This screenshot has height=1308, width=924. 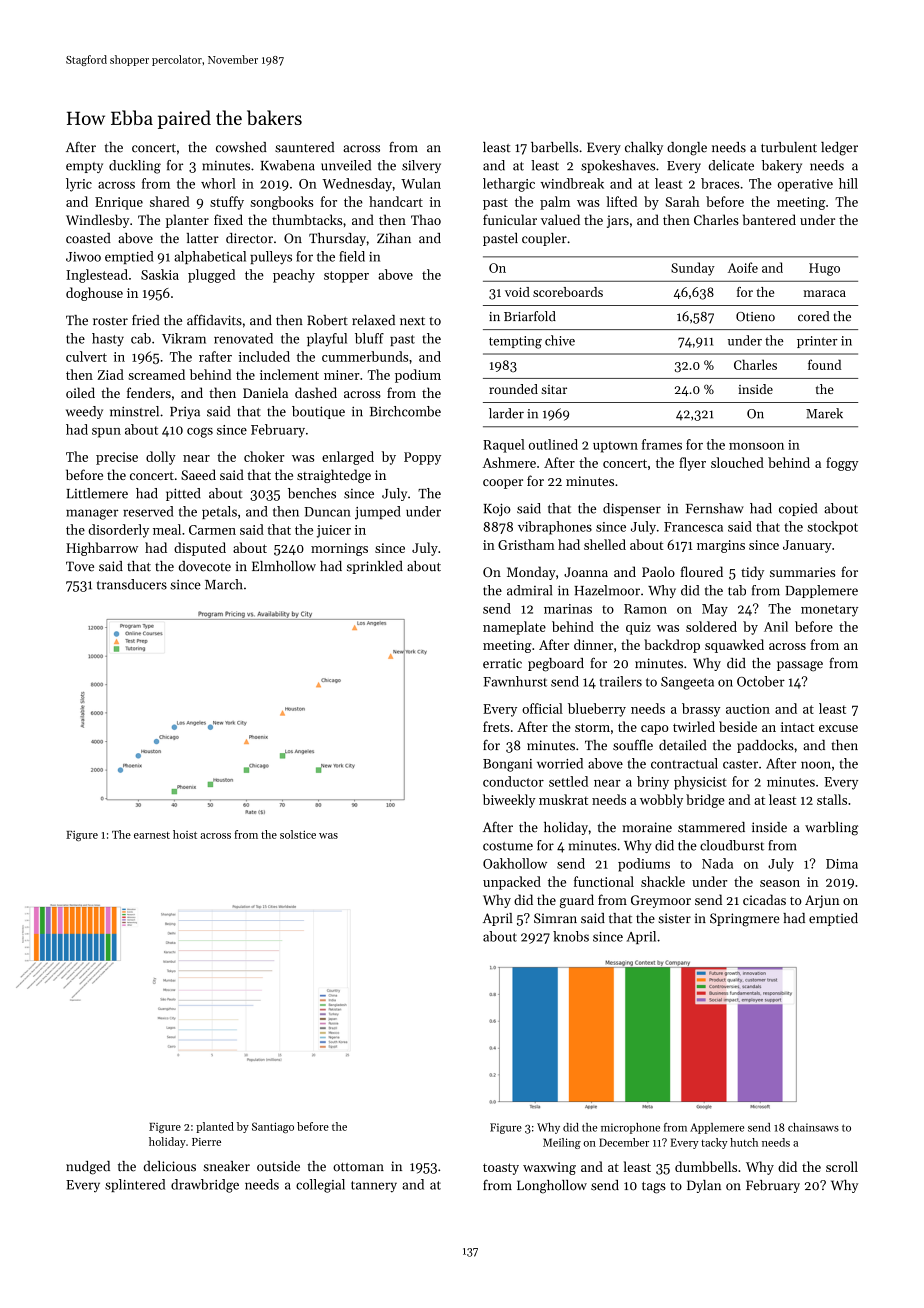 What do you see at coordinates (405, 411) in the screenshot?
I see `Birchcombe` at bounding box center [405, 411].
